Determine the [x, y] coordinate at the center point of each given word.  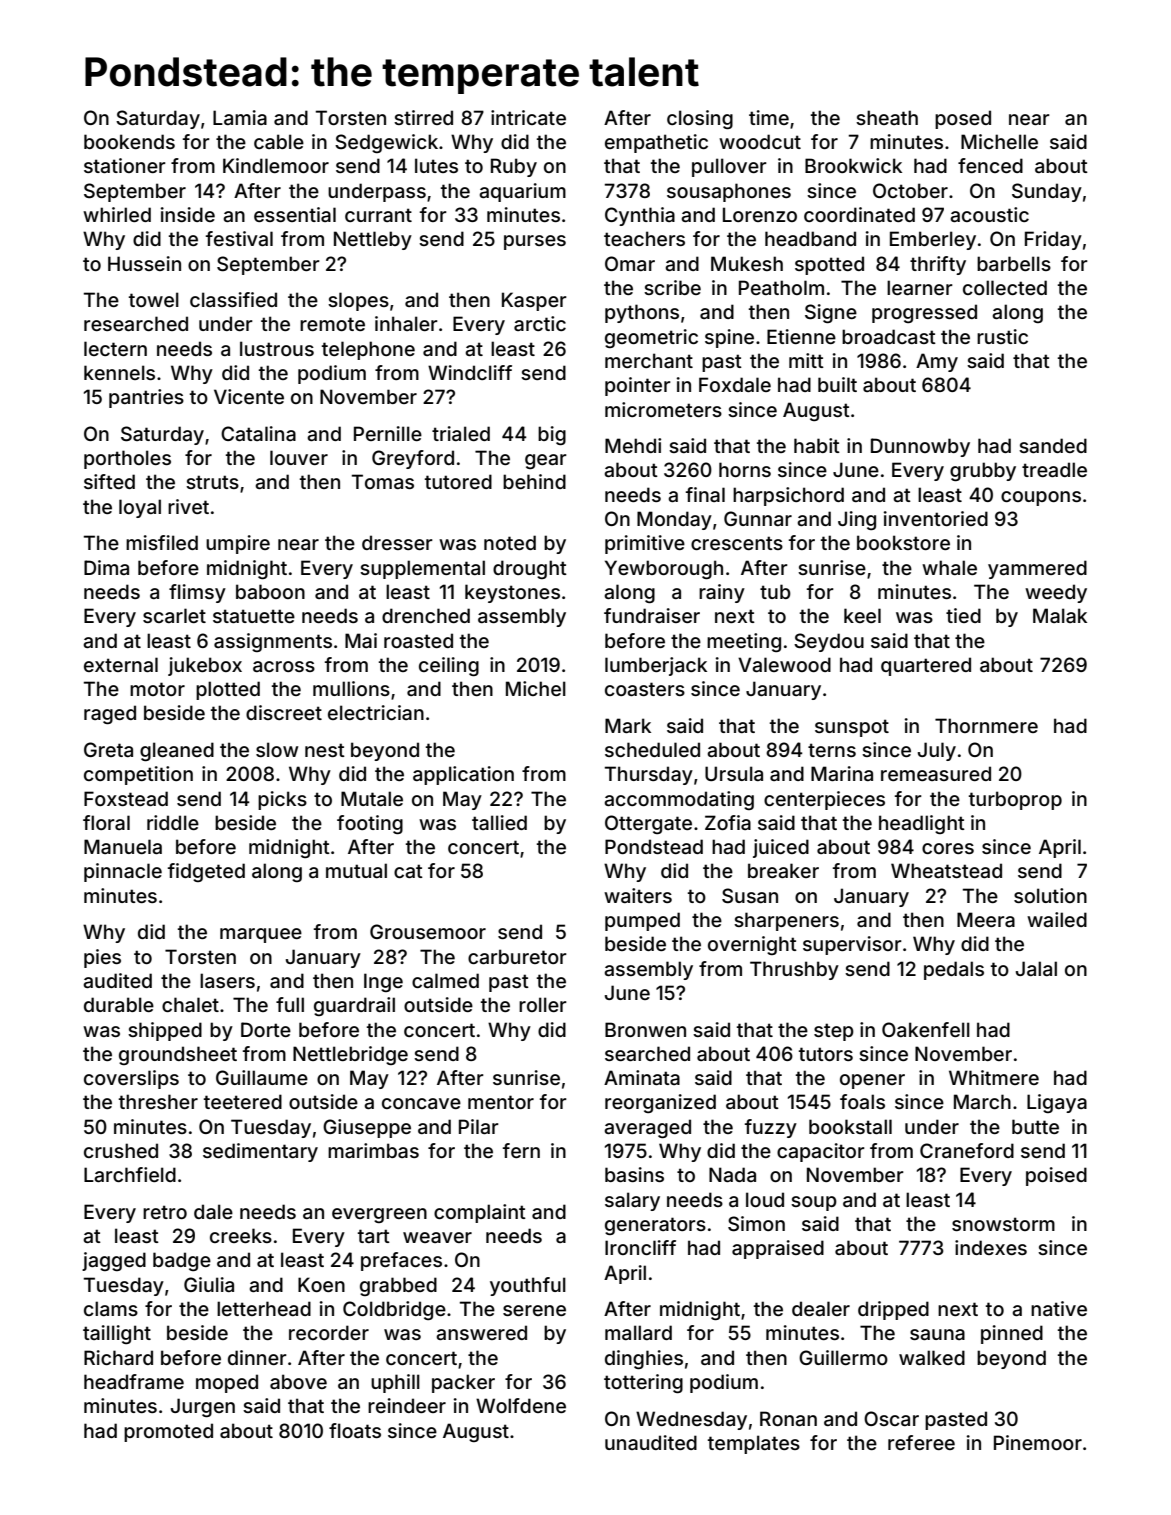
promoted [168, 1432]
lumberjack [656, 666]
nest [325, 750]
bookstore [903, 542]
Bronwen [645, 1029]
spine [729, 338]
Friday [1053, 240]
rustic [1002, 336]
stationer [125, 165]
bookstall [850, 1126]
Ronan [788, 1418]
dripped [893, 1310]
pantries [146, 398]
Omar [630, 263]
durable [119, 1004]
